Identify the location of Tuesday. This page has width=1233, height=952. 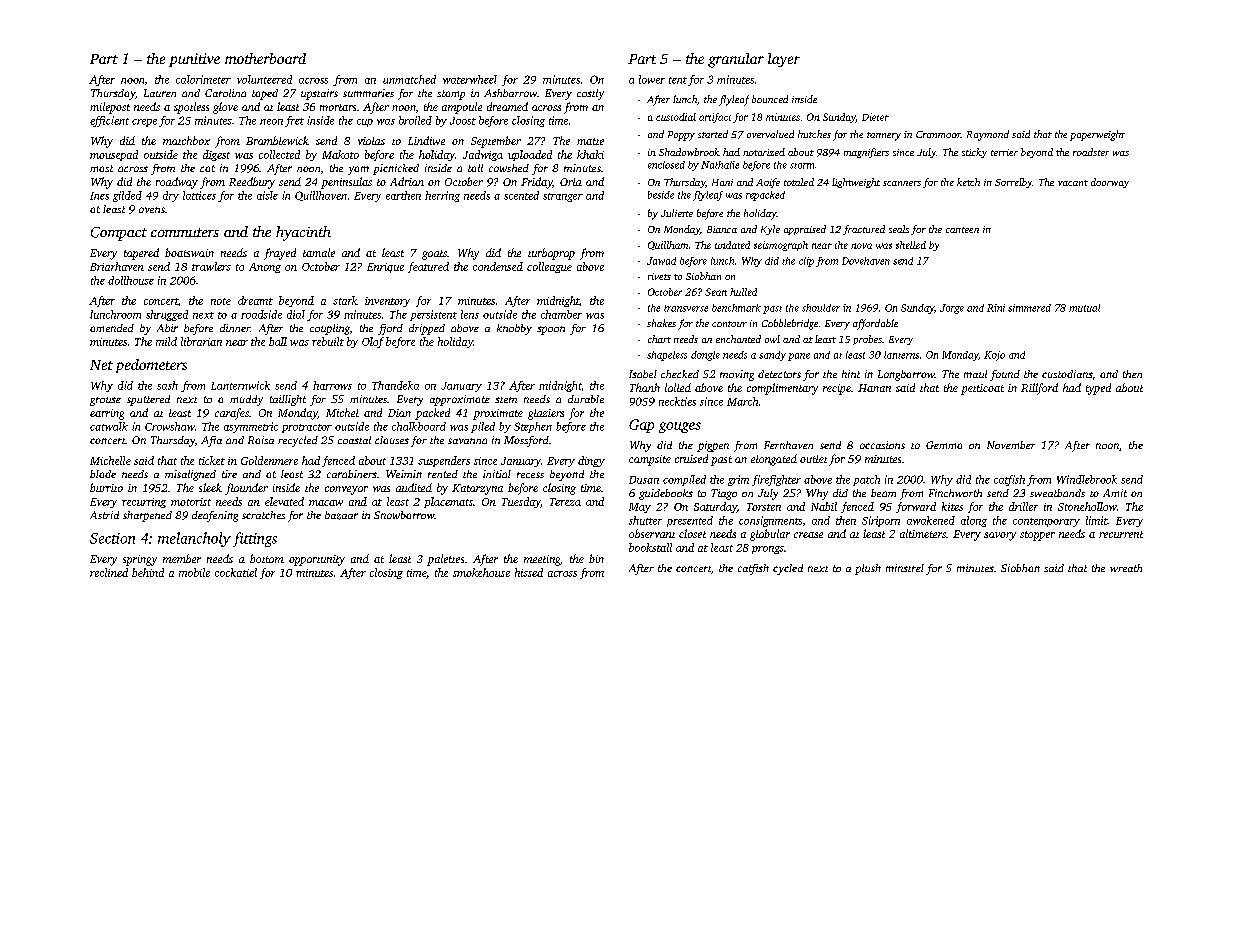
(521, 502).
